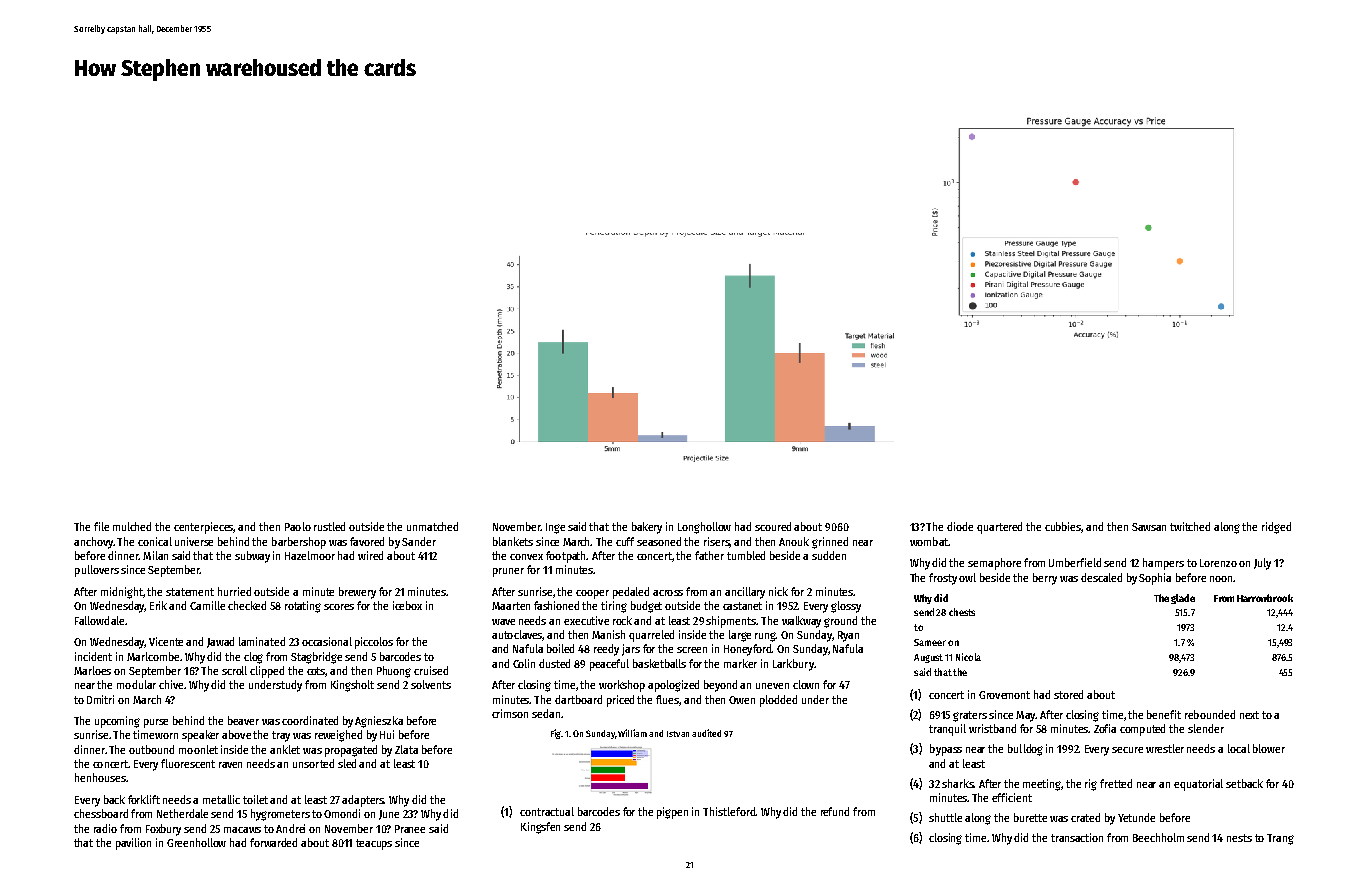 The image size is (1372, 887). What do you see at coordinates (513, 541) in the screenshot?
I see `blankets` at bounding box center [513, 541].
